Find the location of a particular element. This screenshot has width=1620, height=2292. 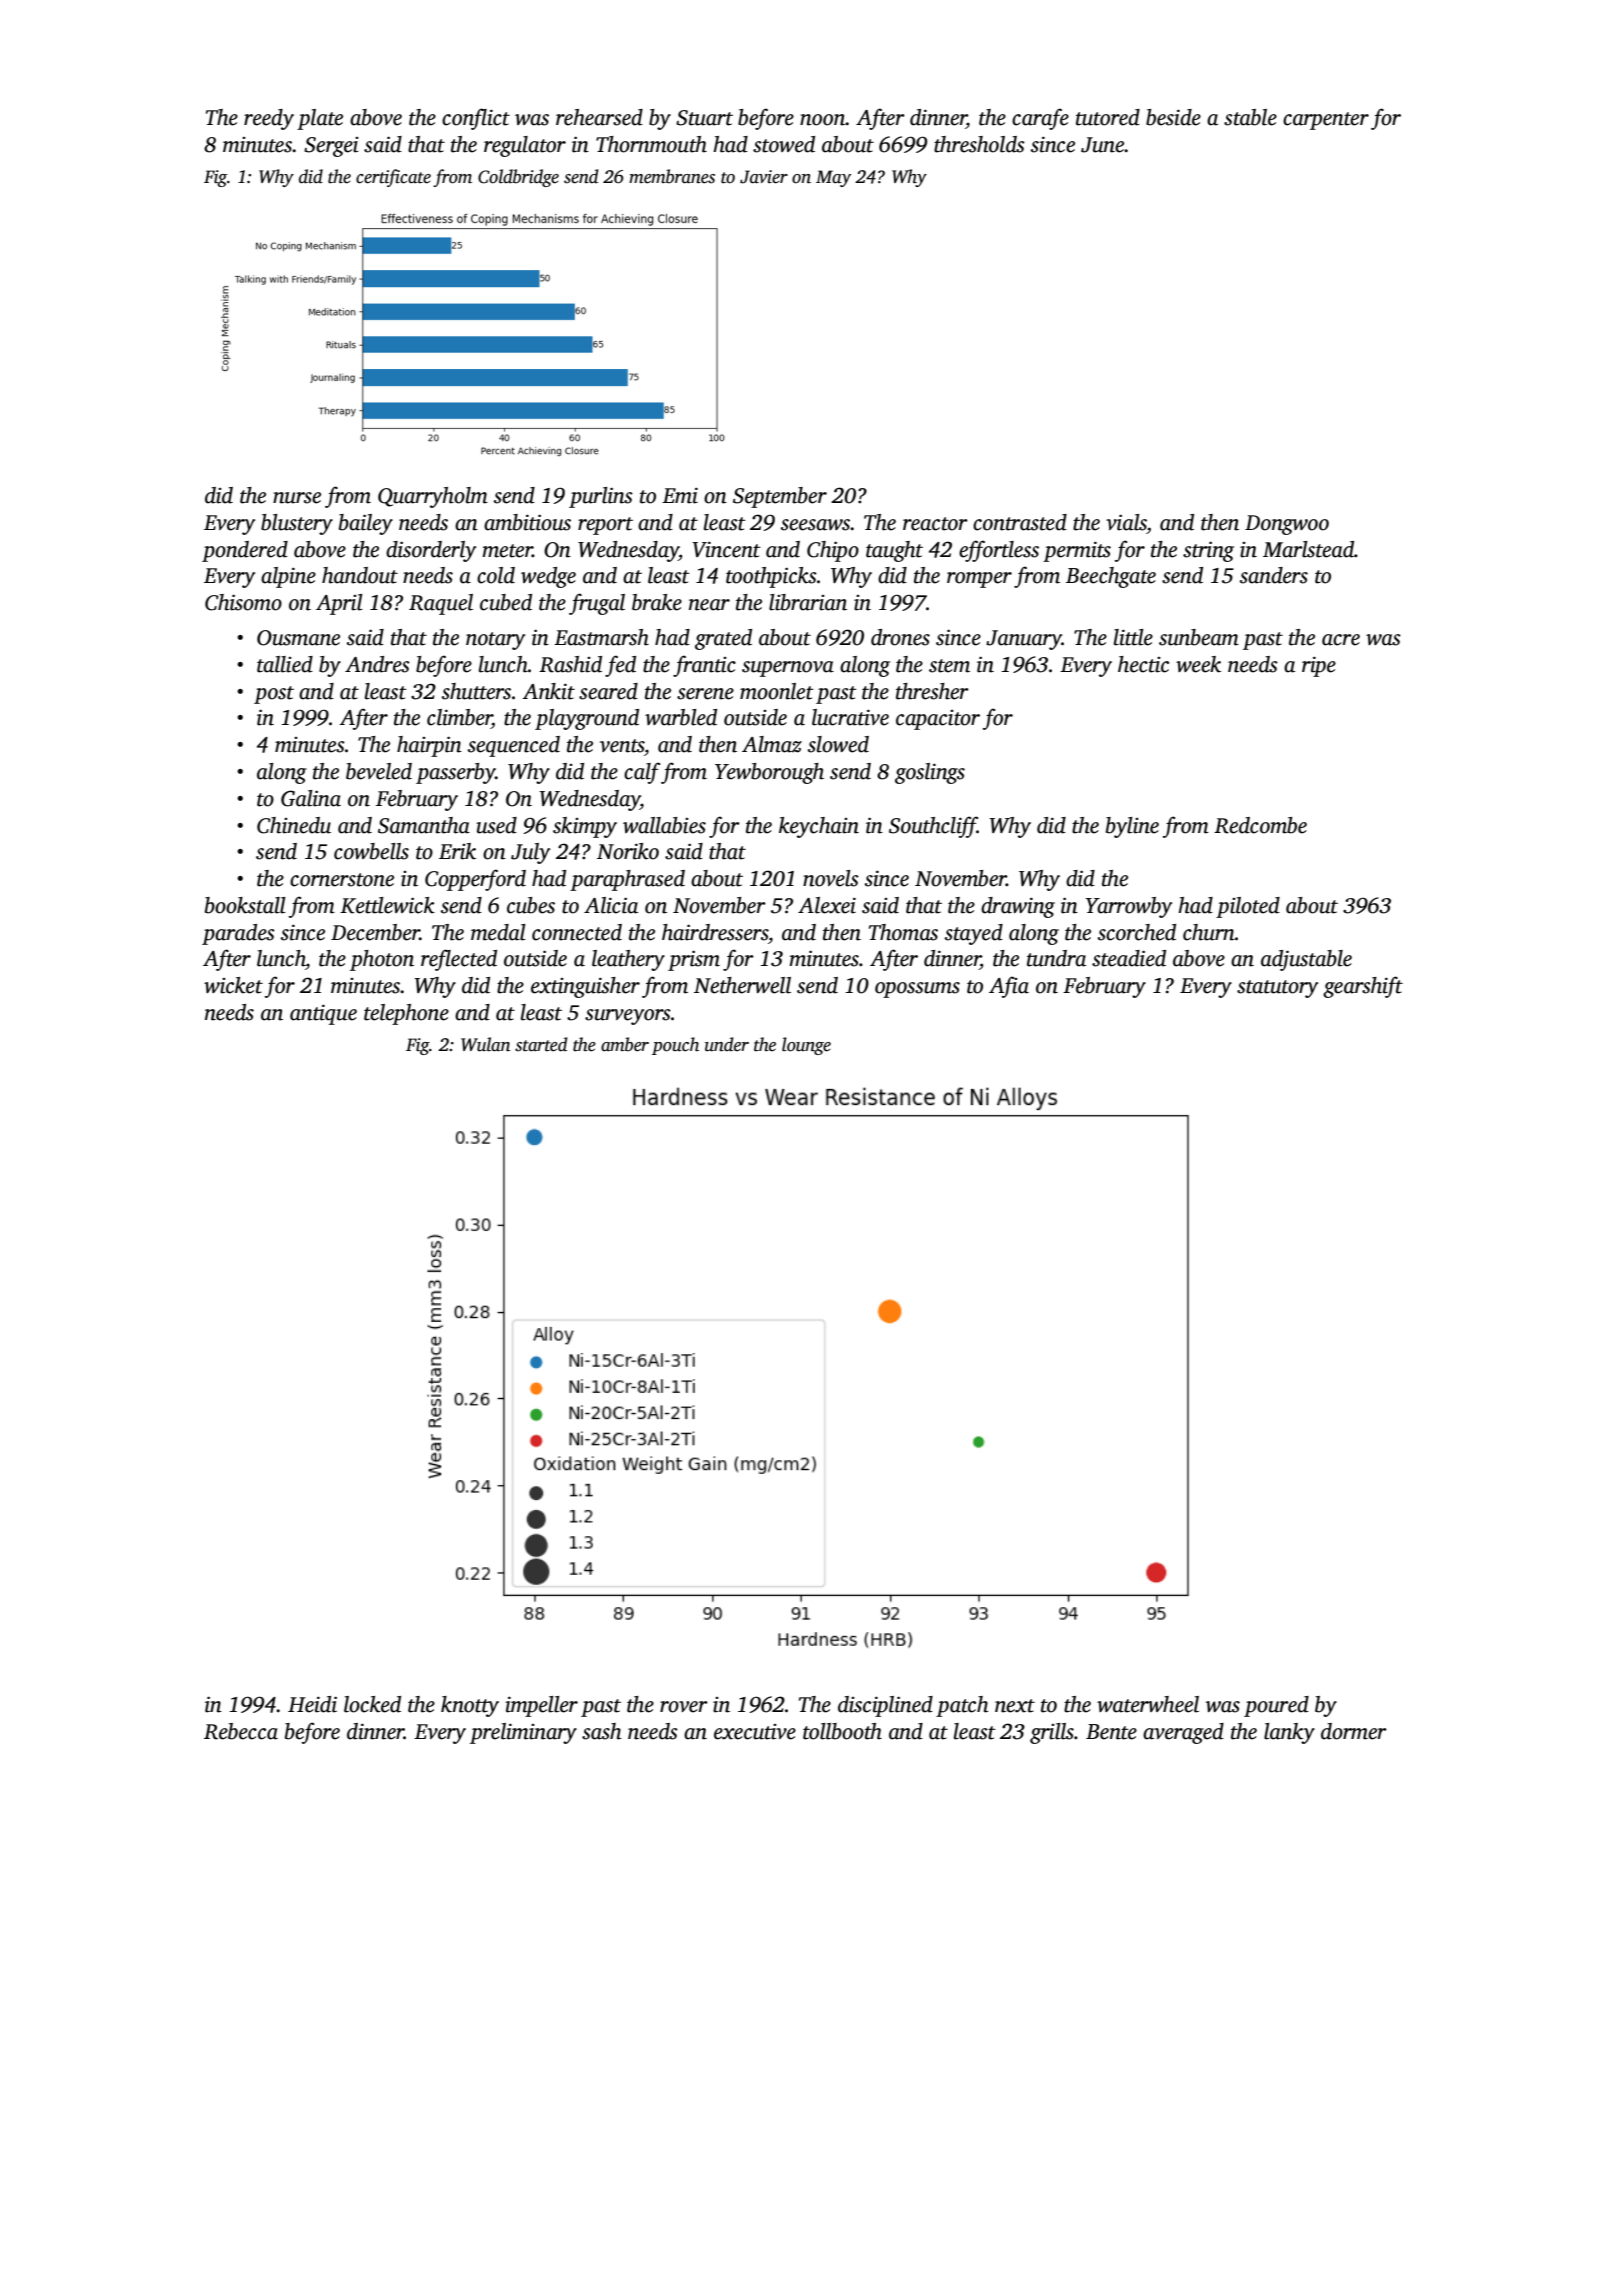

antique is located at coordinates (323, 1014).
